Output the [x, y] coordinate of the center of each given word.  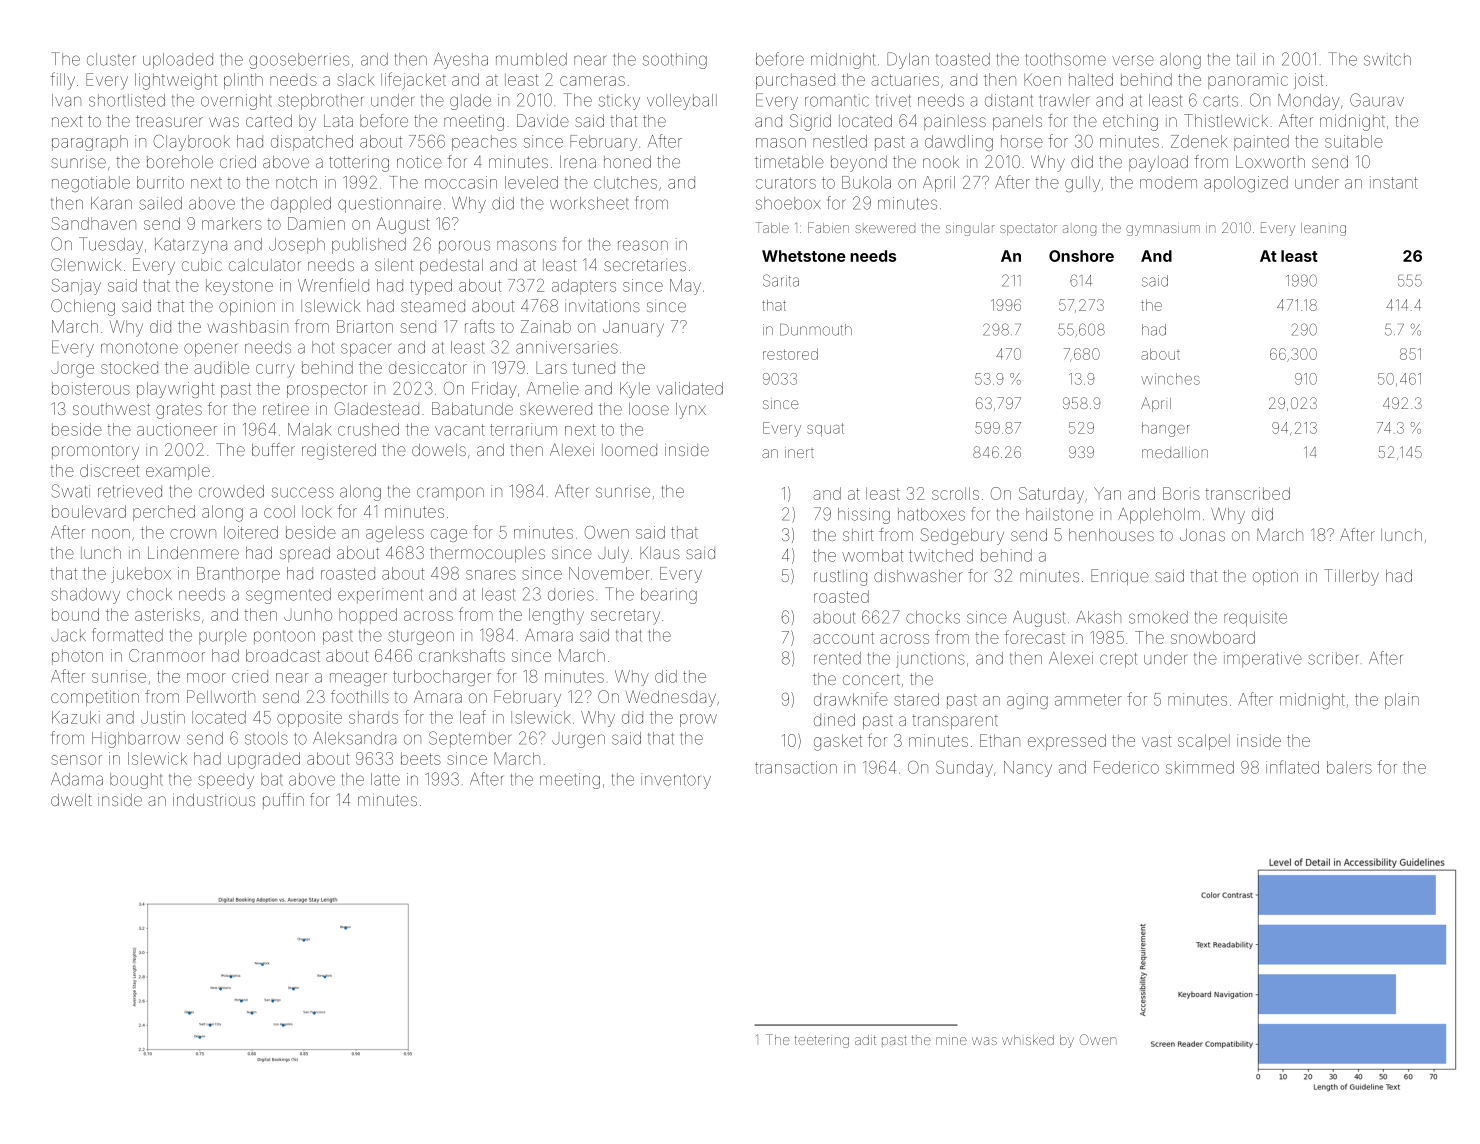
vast [1156, 741]
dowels [439, 450]
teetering [822, 1042]
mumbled [531, 59]
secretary [625, 617]
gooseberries [299, 61]
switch [1387, 59]
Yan [1107, 493]
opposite [309, 719]
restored [790, 354]
